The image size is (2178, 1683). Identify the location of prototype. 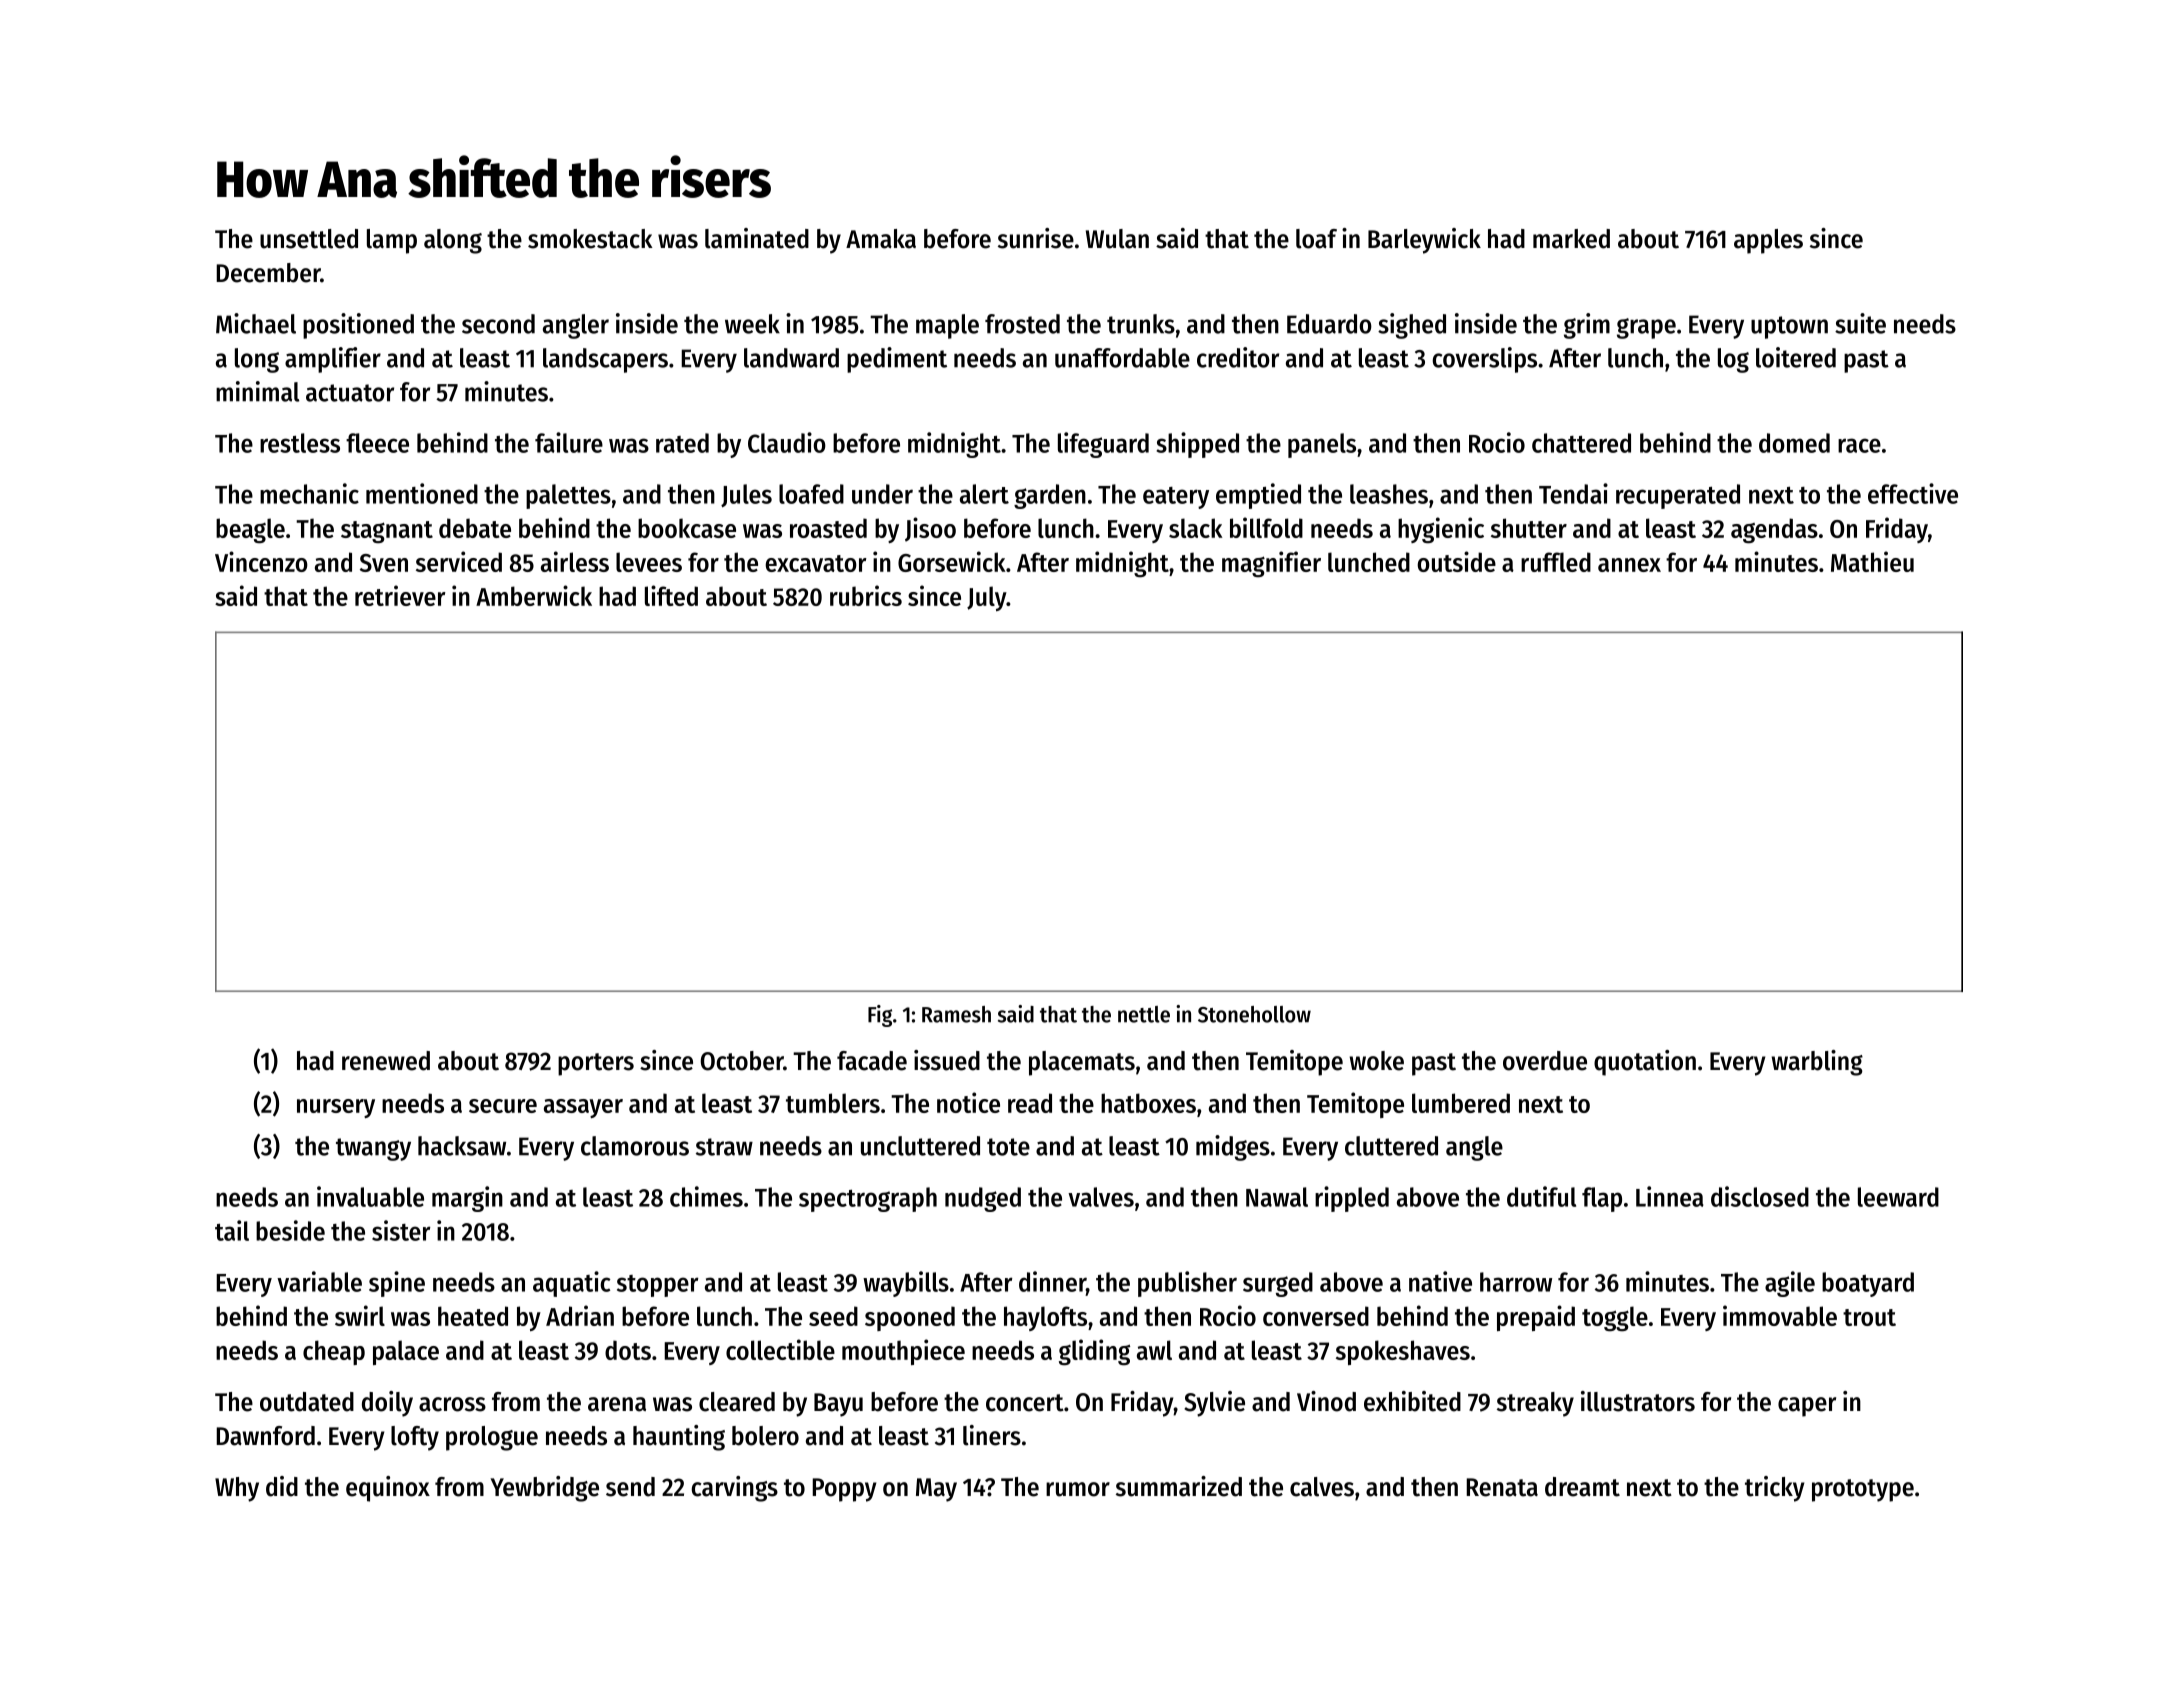
(1863, 1490).
